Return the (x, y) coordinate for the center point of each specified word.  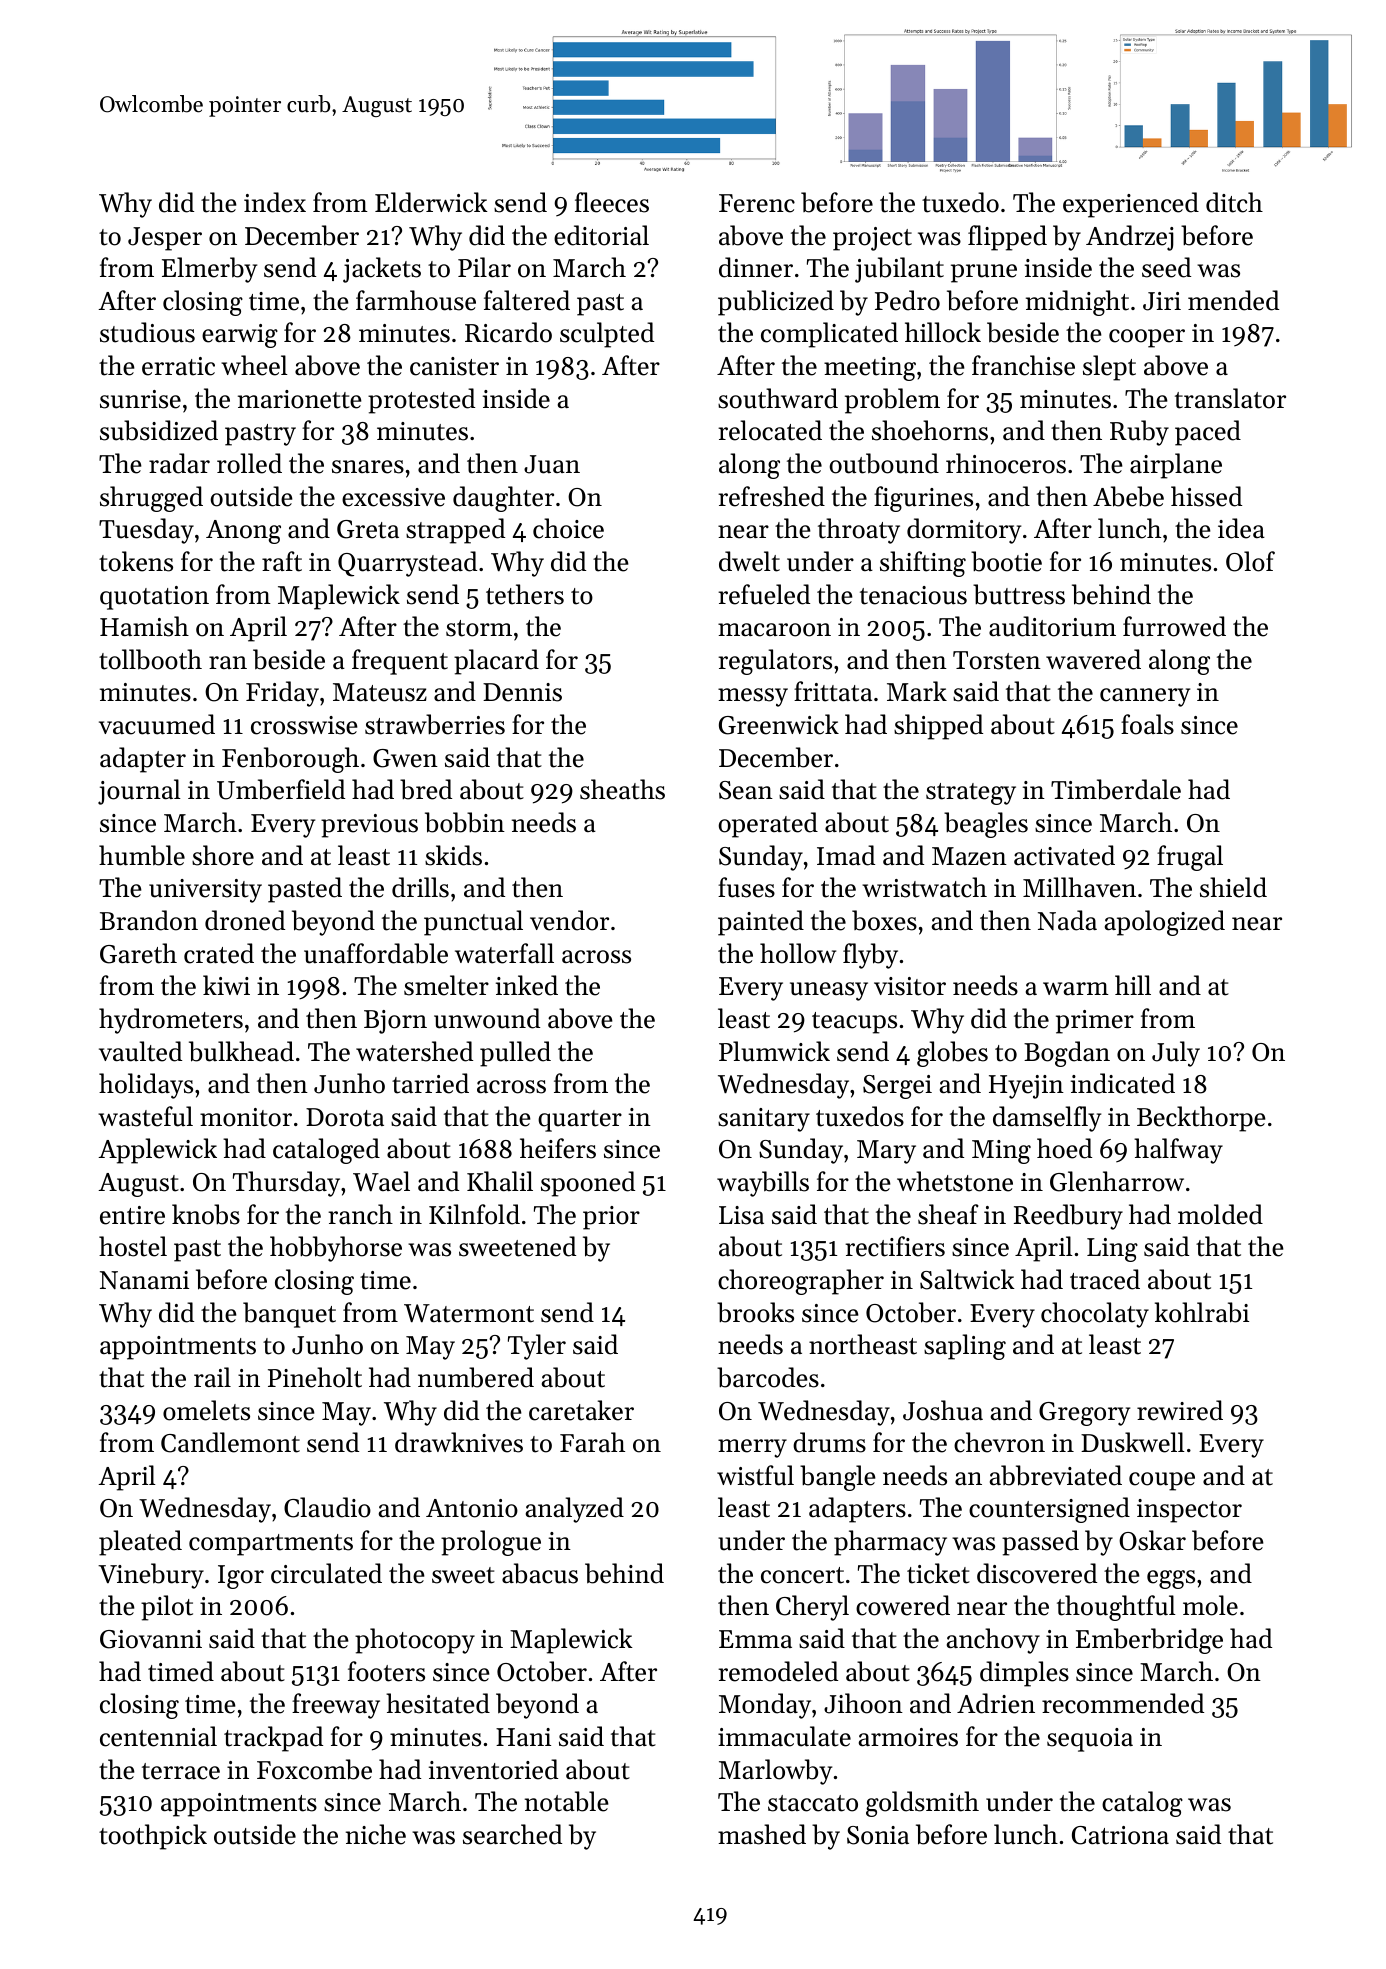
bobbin (465, 822)
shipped (938, 727)
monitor (246, 1117)
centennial (158, 1736)
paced (1208, 433)
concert (802, 1575)
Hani (523, 1737)
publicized (776, 303)
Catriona (1120, 1835)
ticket (938, 1573)
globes (952, 1054)
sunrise (140, 399)
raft (282, 561)
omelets (206, 1410)
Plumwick (774, 1051)
